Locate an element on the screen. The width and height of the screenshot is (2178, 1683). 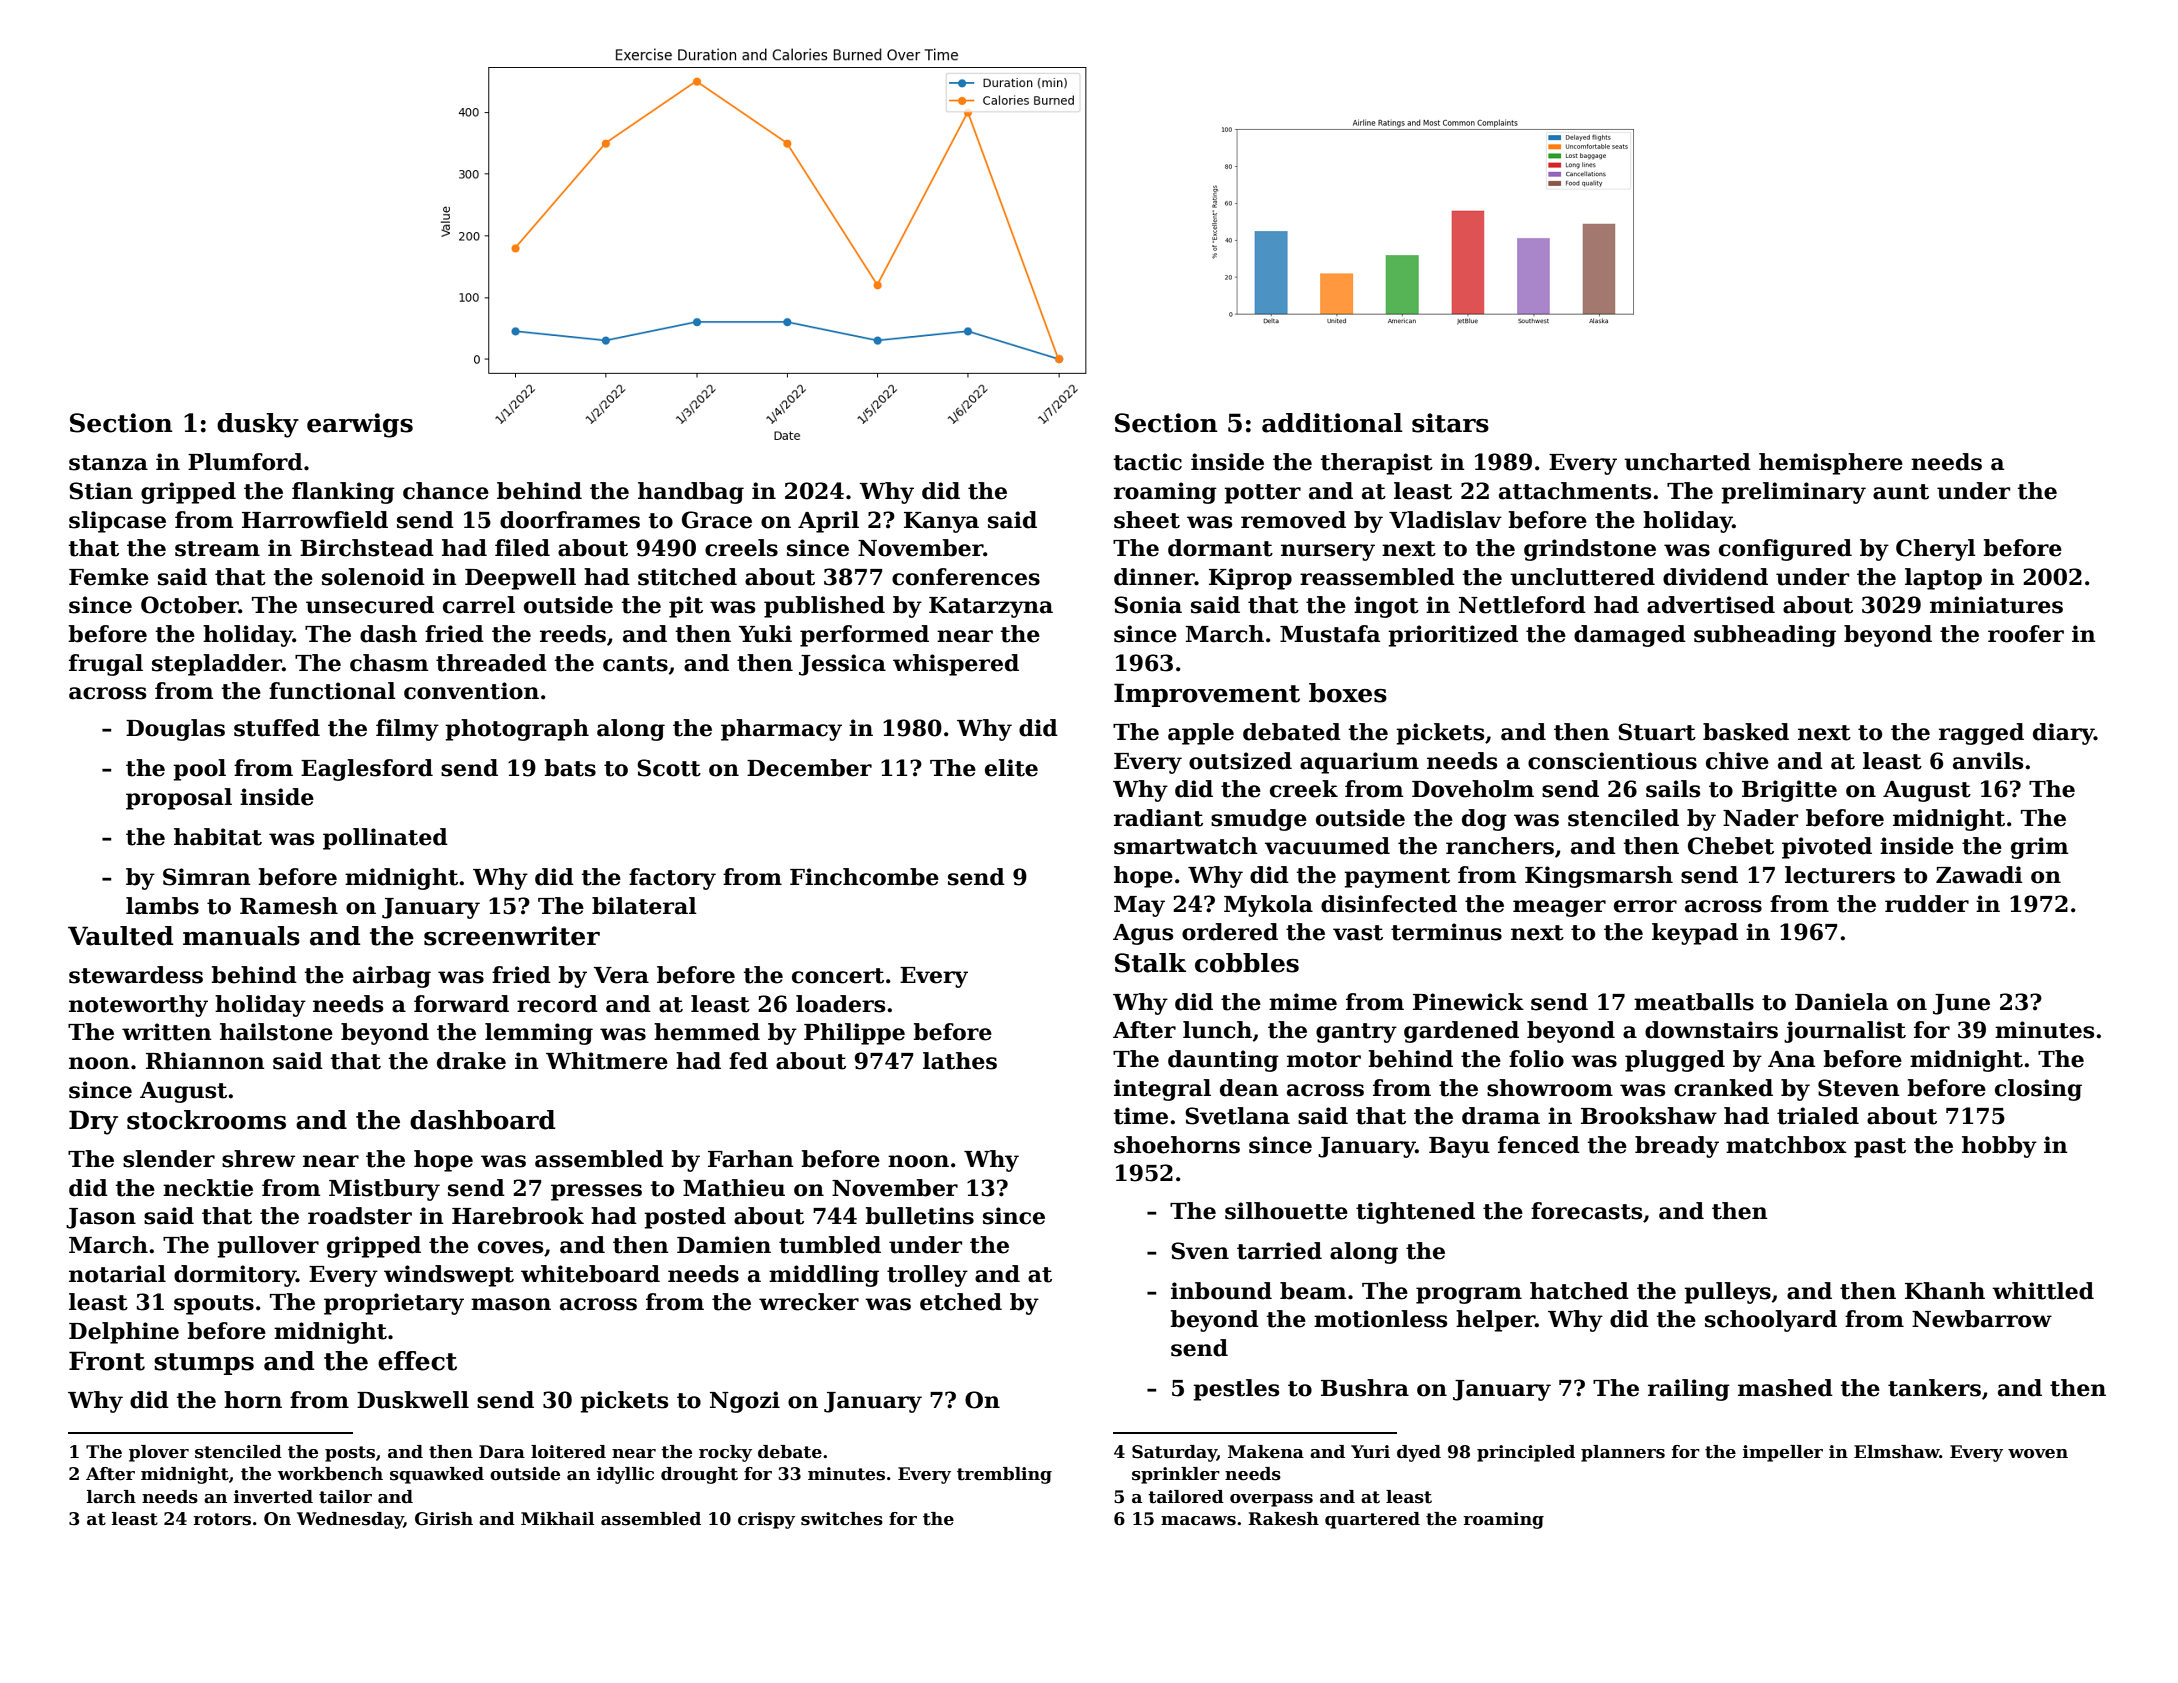
Duskwell is located at coordinates (413, 1400).
